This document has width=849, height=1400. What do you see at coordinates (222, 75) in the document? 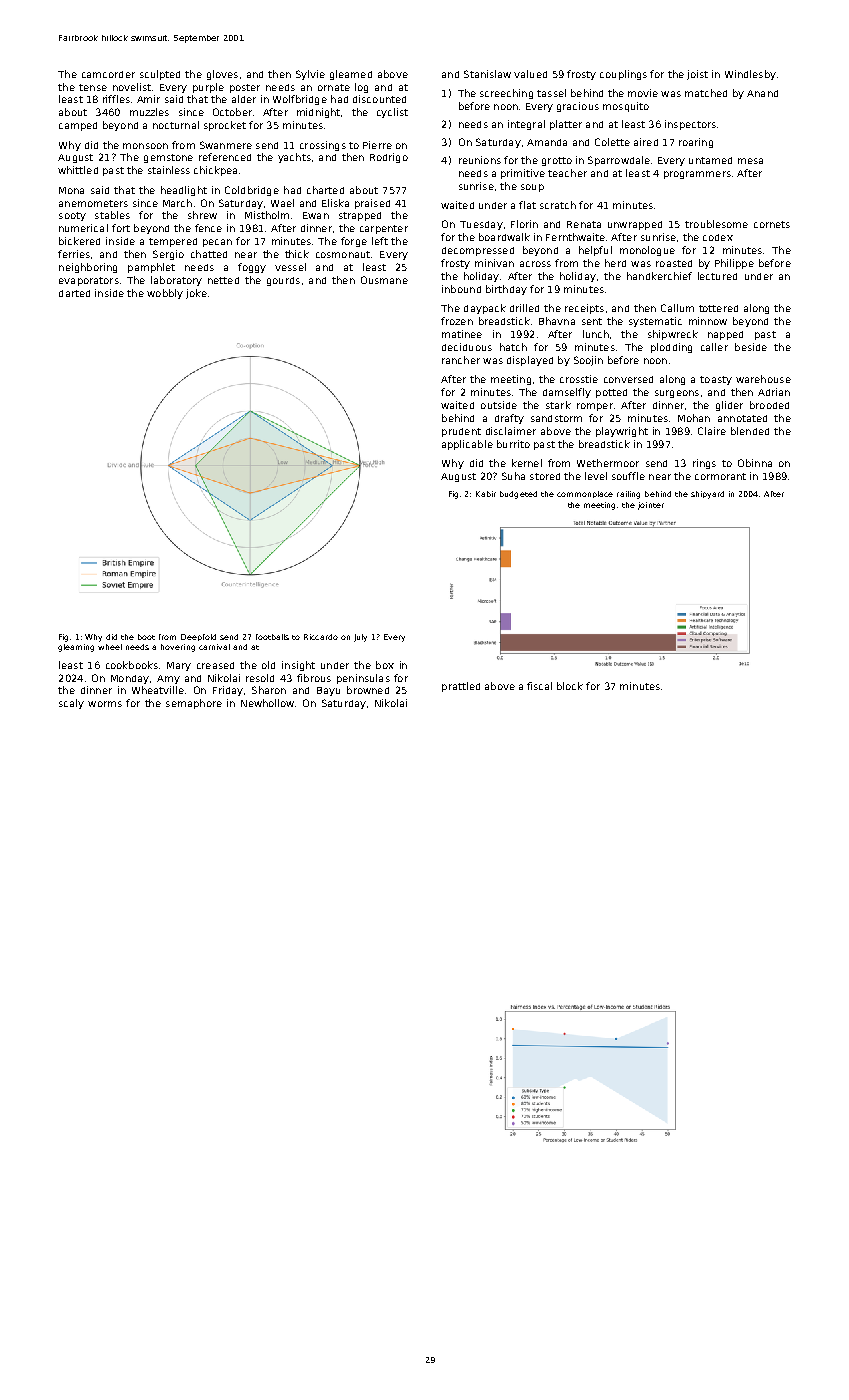
I see `gloves` at bounding box center [222, 75].
